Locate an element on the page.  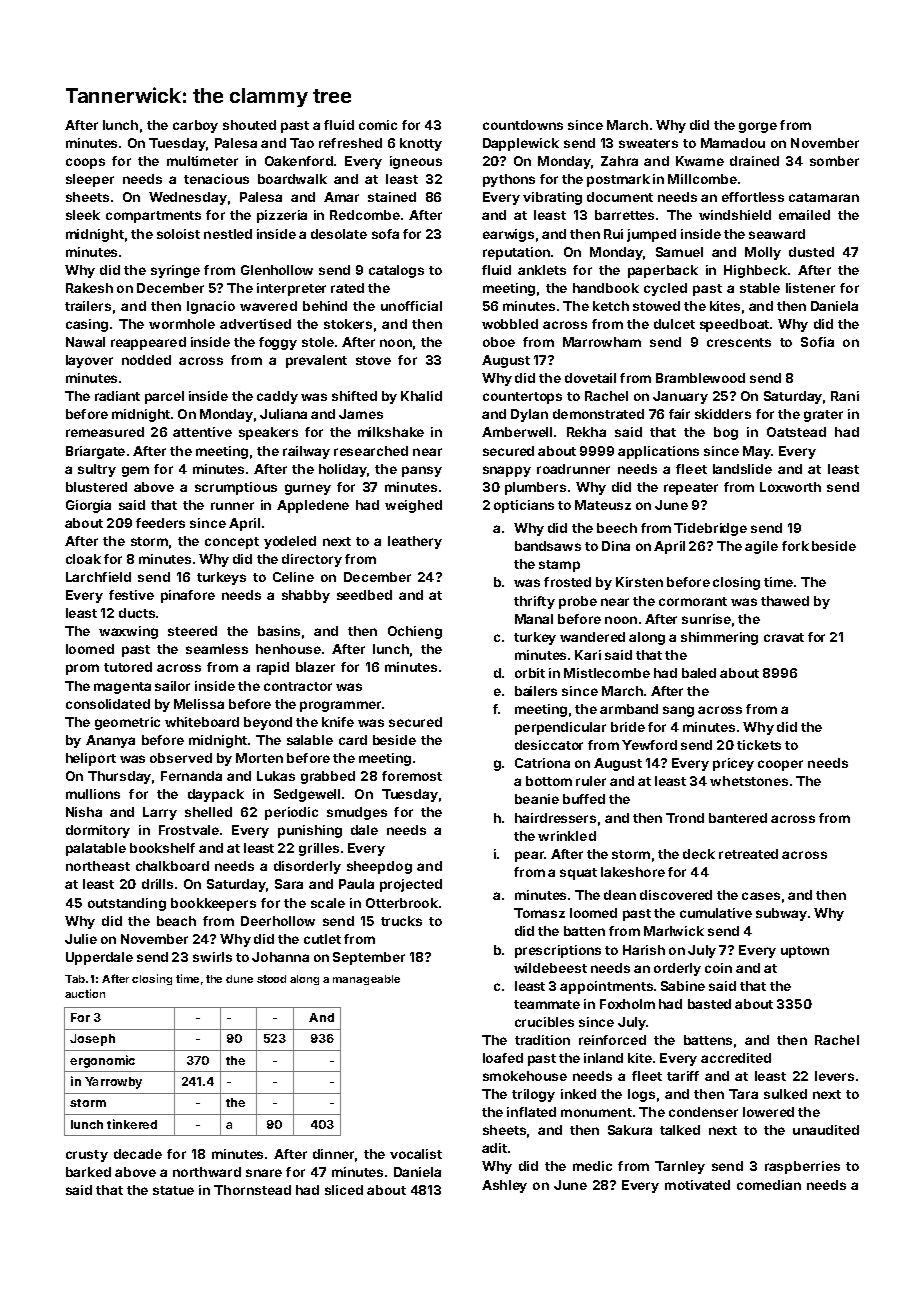
cravat is located at coordinates (784, 637).
